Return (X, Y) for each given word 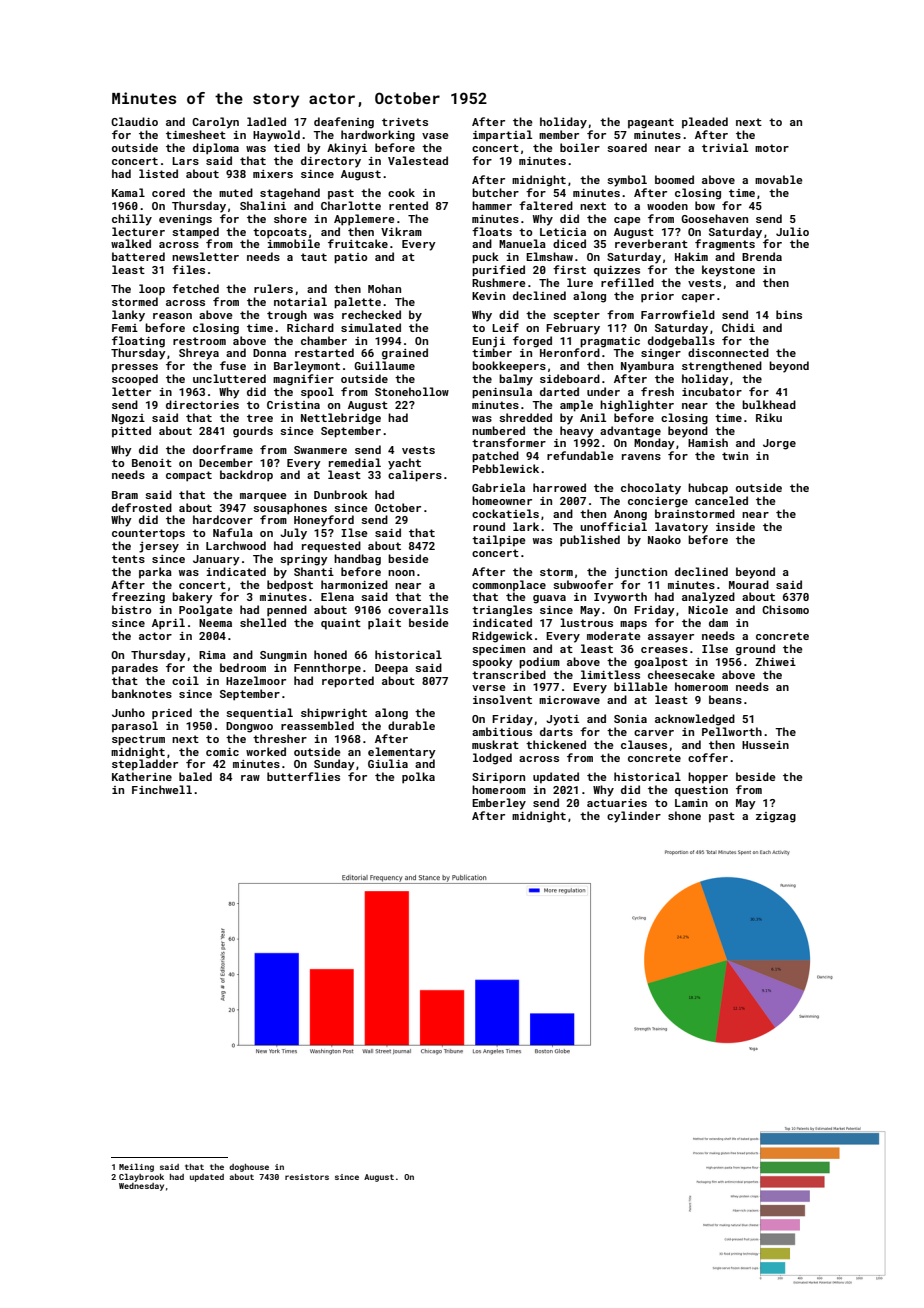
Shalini (263, 205)
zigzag (776, 817)
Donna (269, 353)
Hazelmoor (256, 680)
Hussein (765, 745)
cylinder (634, 817)
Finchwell (162, 789)
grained (405, 354)
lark (526, 526)
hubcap (708, 489)
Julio (792, 231)
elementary (402, 753)
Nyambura (647, 367)
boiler (580, 147)
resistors (307, 1177)
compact (189, 476)
